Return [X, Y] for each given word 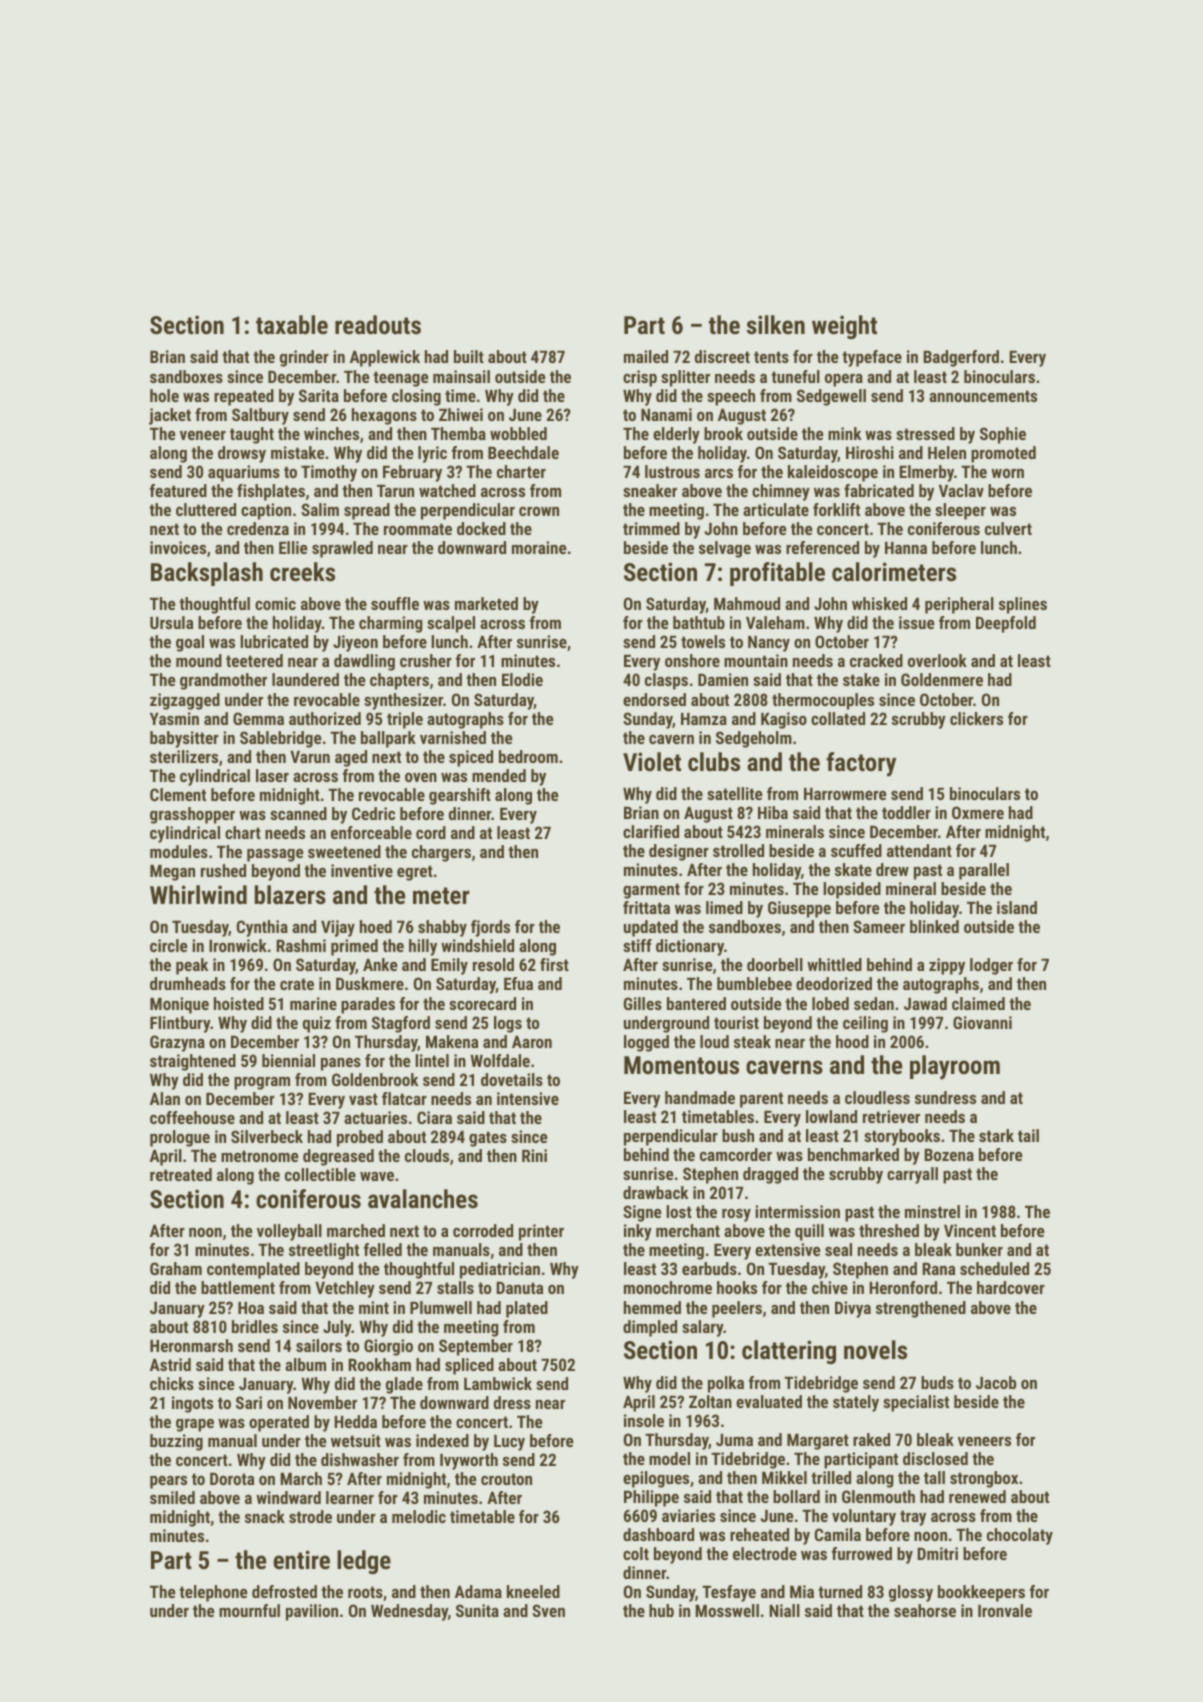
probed [360, 1138]
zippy [947, 966]
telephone [213, 1593]
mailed [646, 356]
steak [752, 1041]
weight [844, 327]
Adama [478, 1591]
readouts [378, 324]
